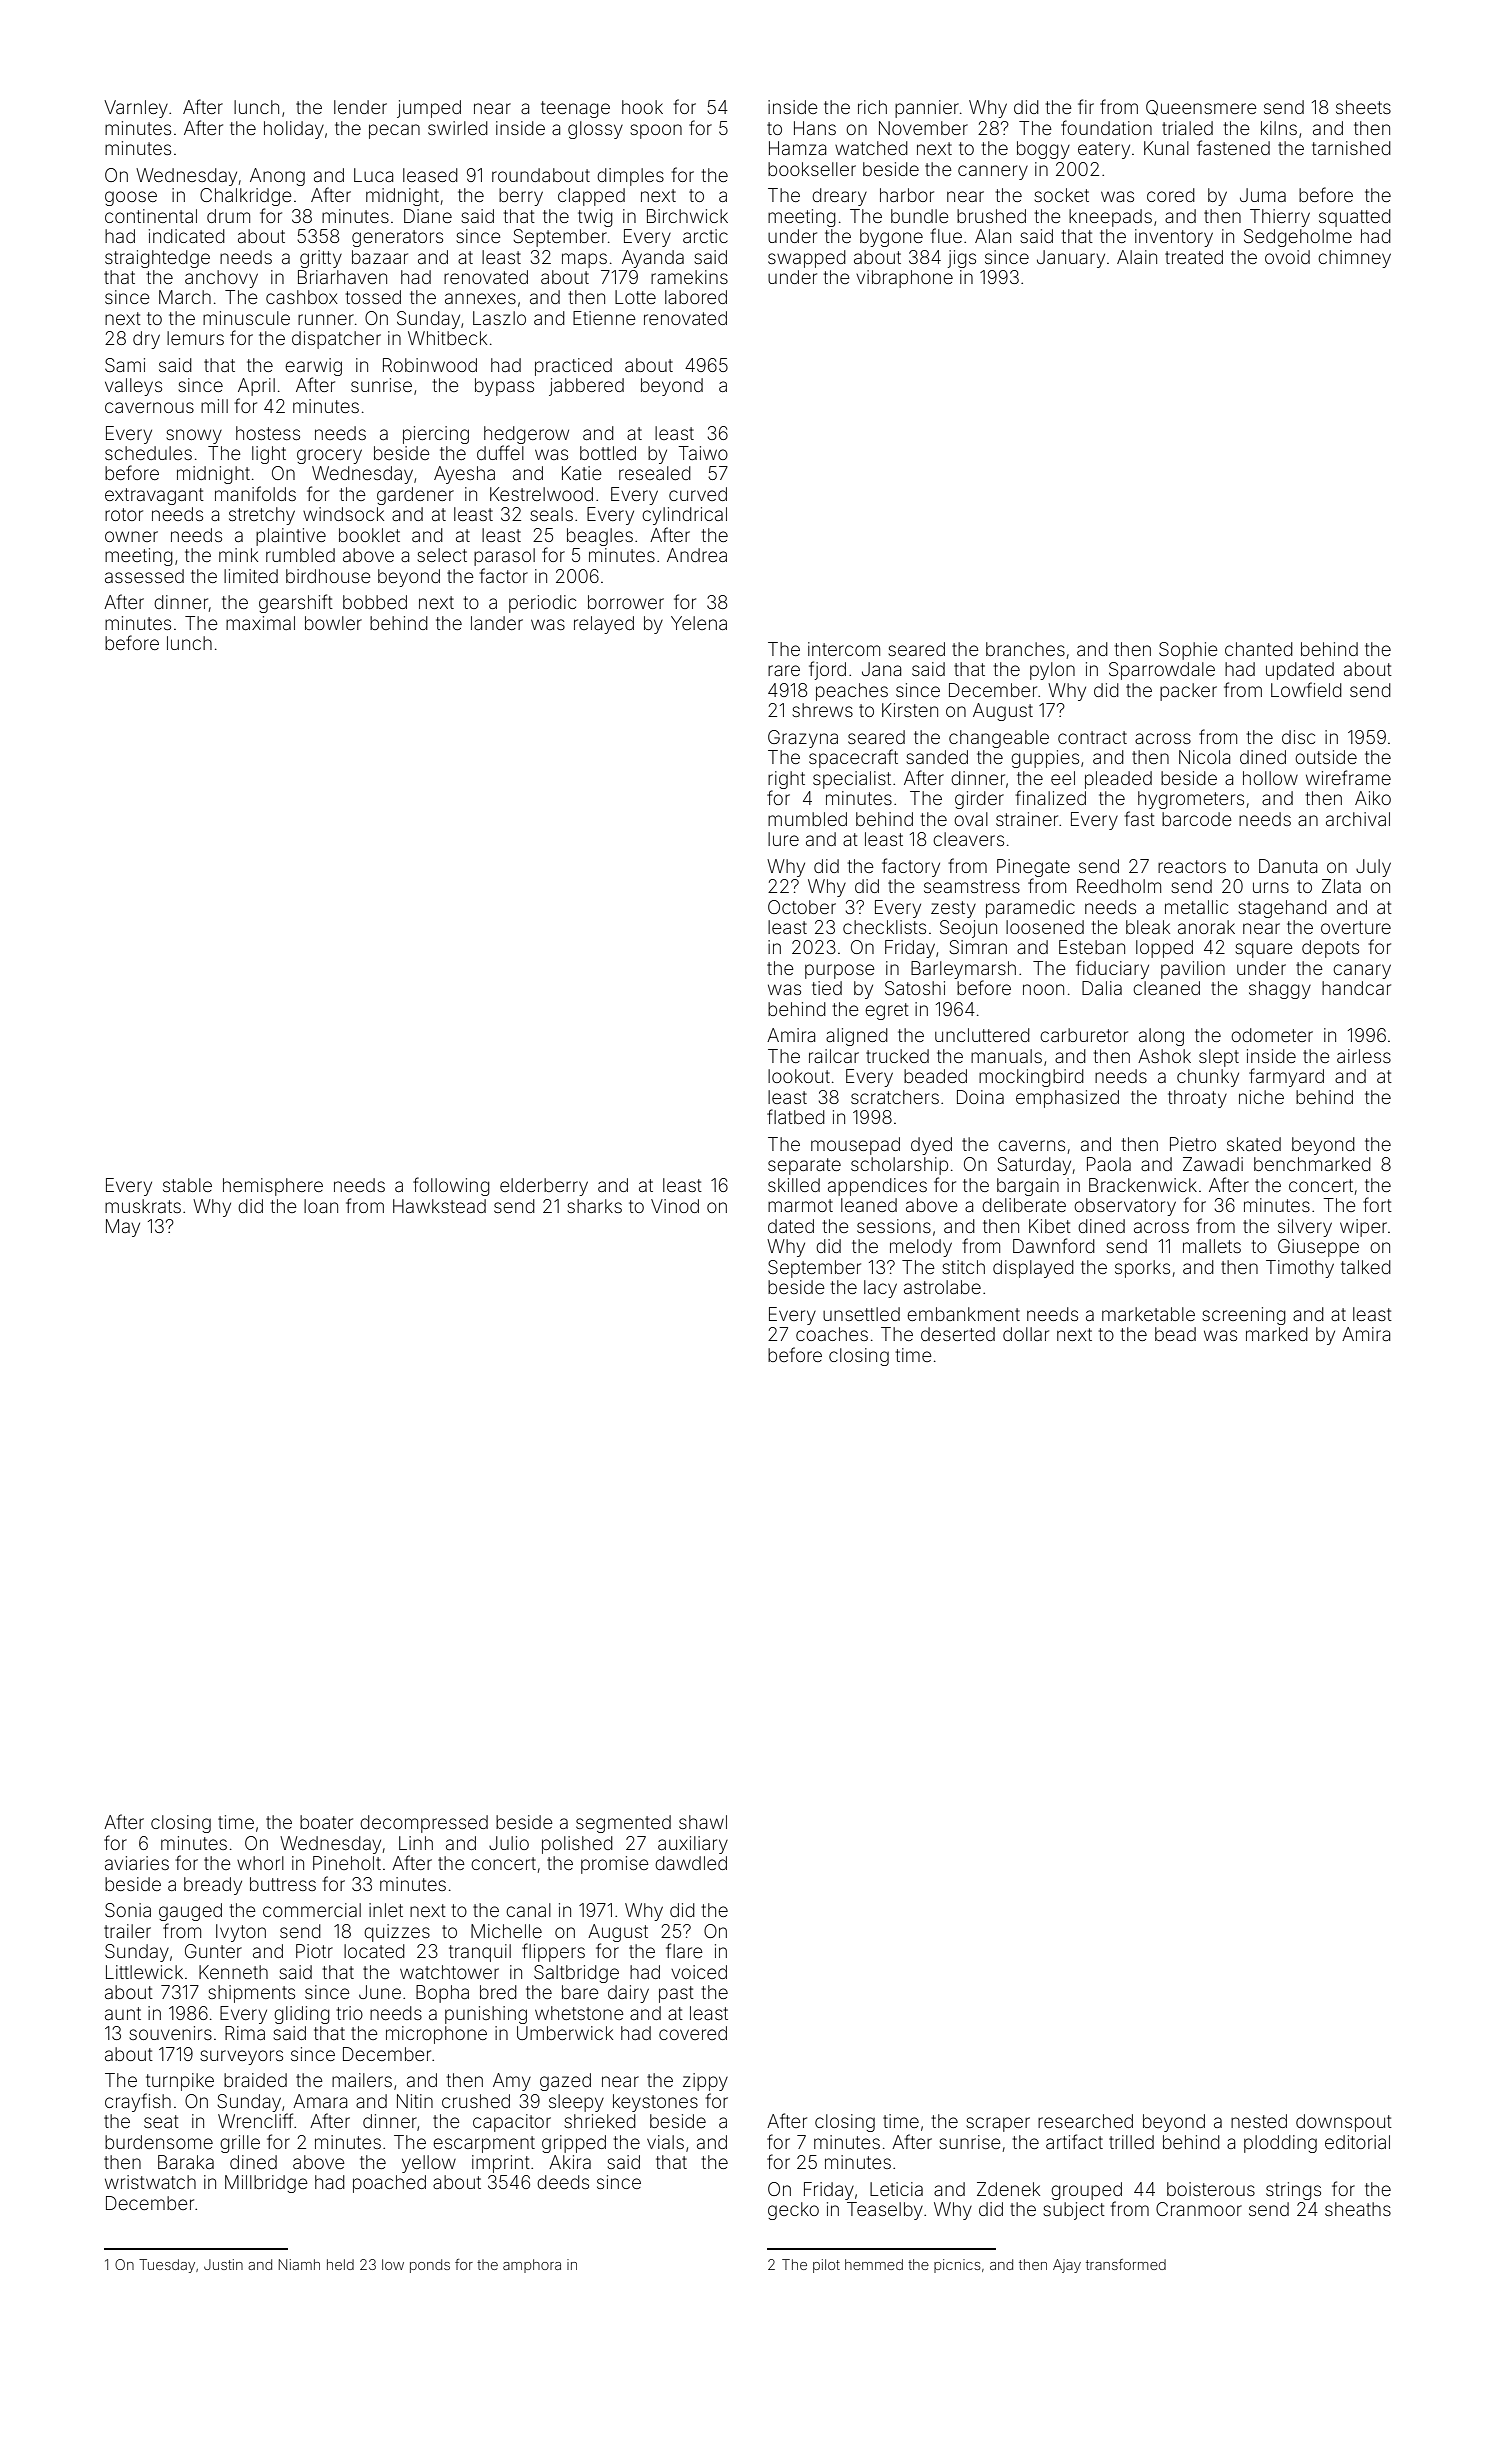 The image size is (1496, 2464). Describe the element at coordinates (793, 2211) in the document. I see `gecko` at that location.
